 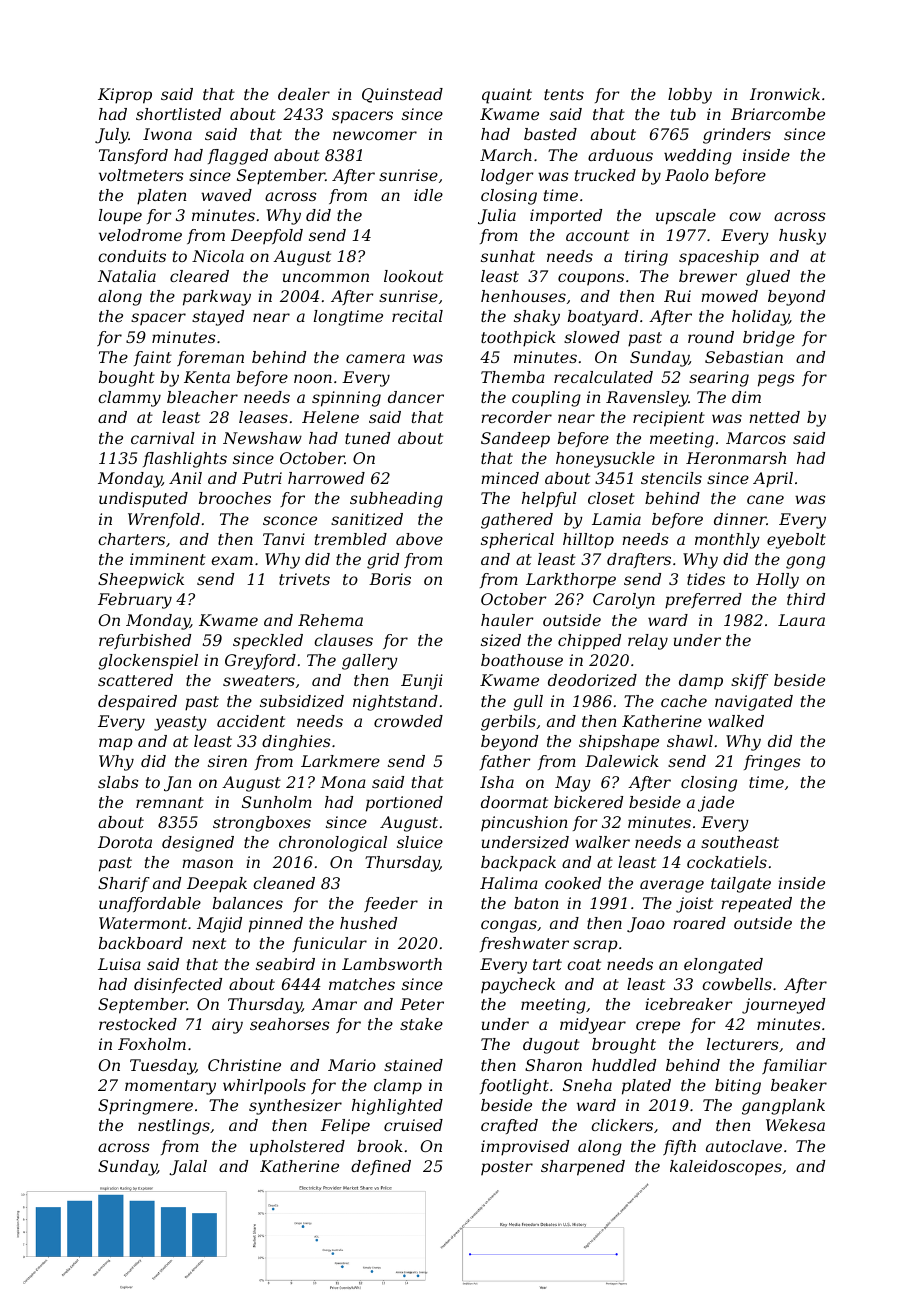 I want to click on dealer, so click(x=304, y=94).
